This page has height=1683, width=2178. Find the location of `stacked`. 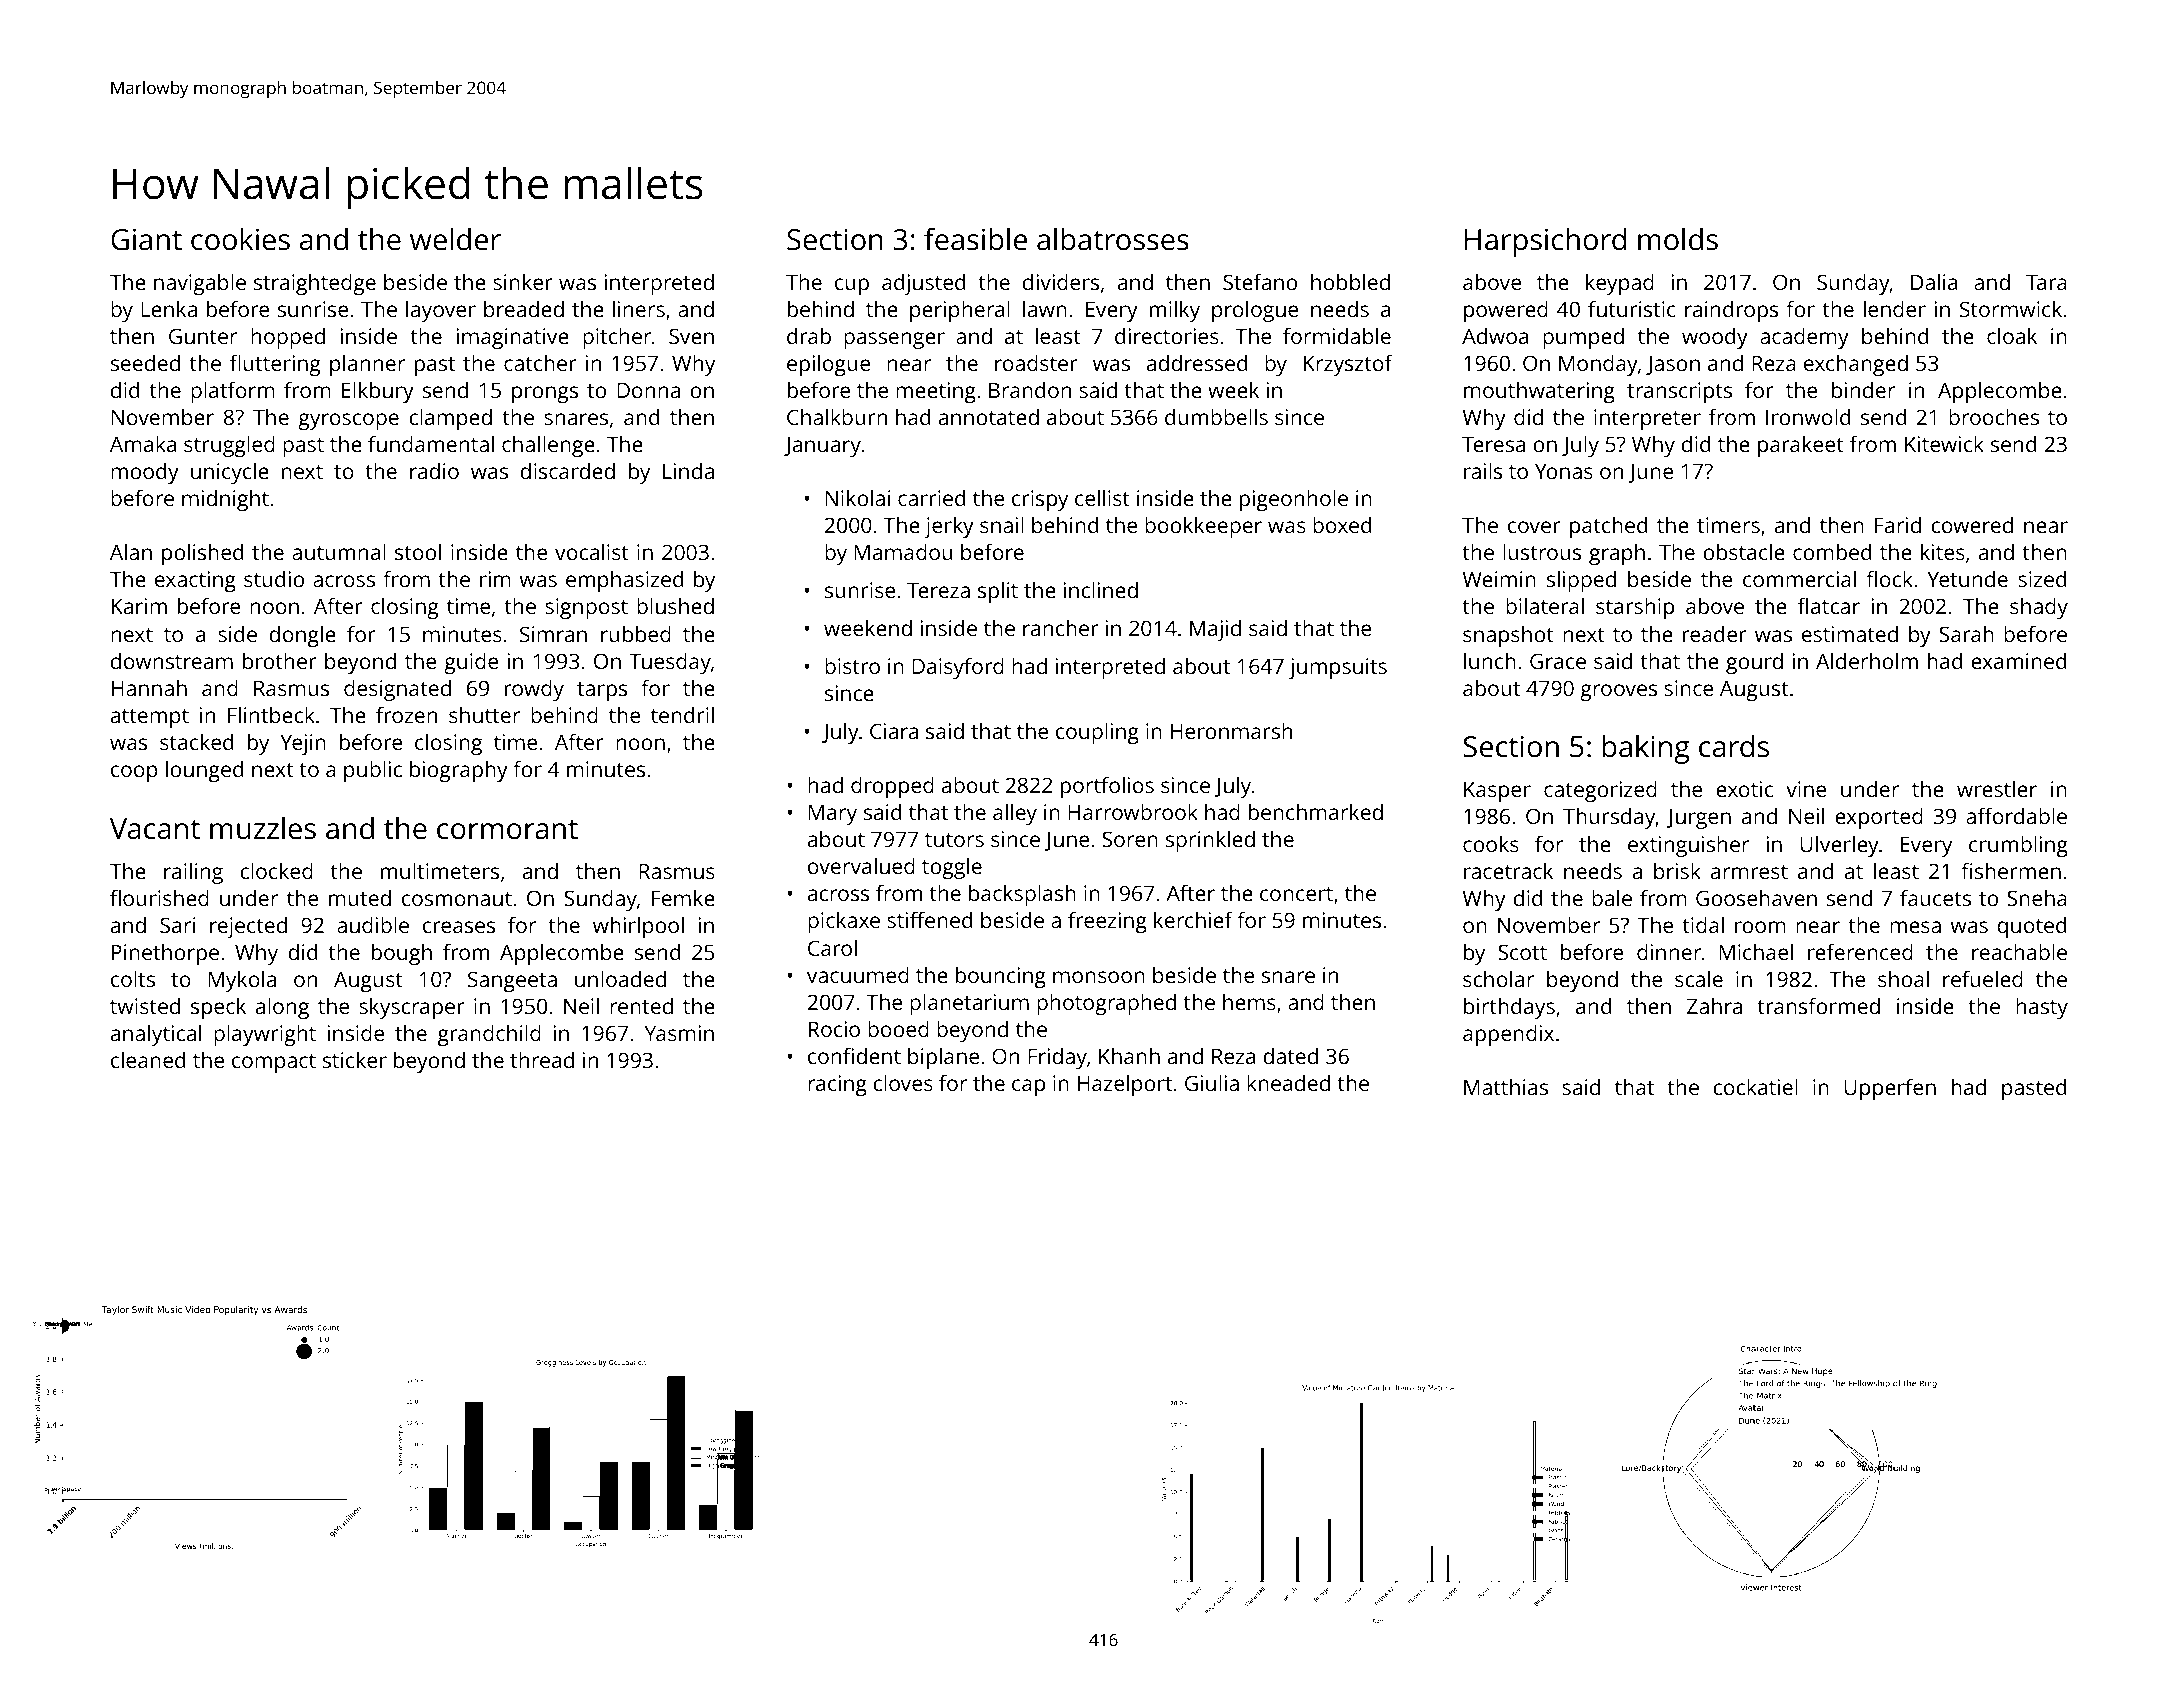

stacked is located at coordinates (196, 742).
